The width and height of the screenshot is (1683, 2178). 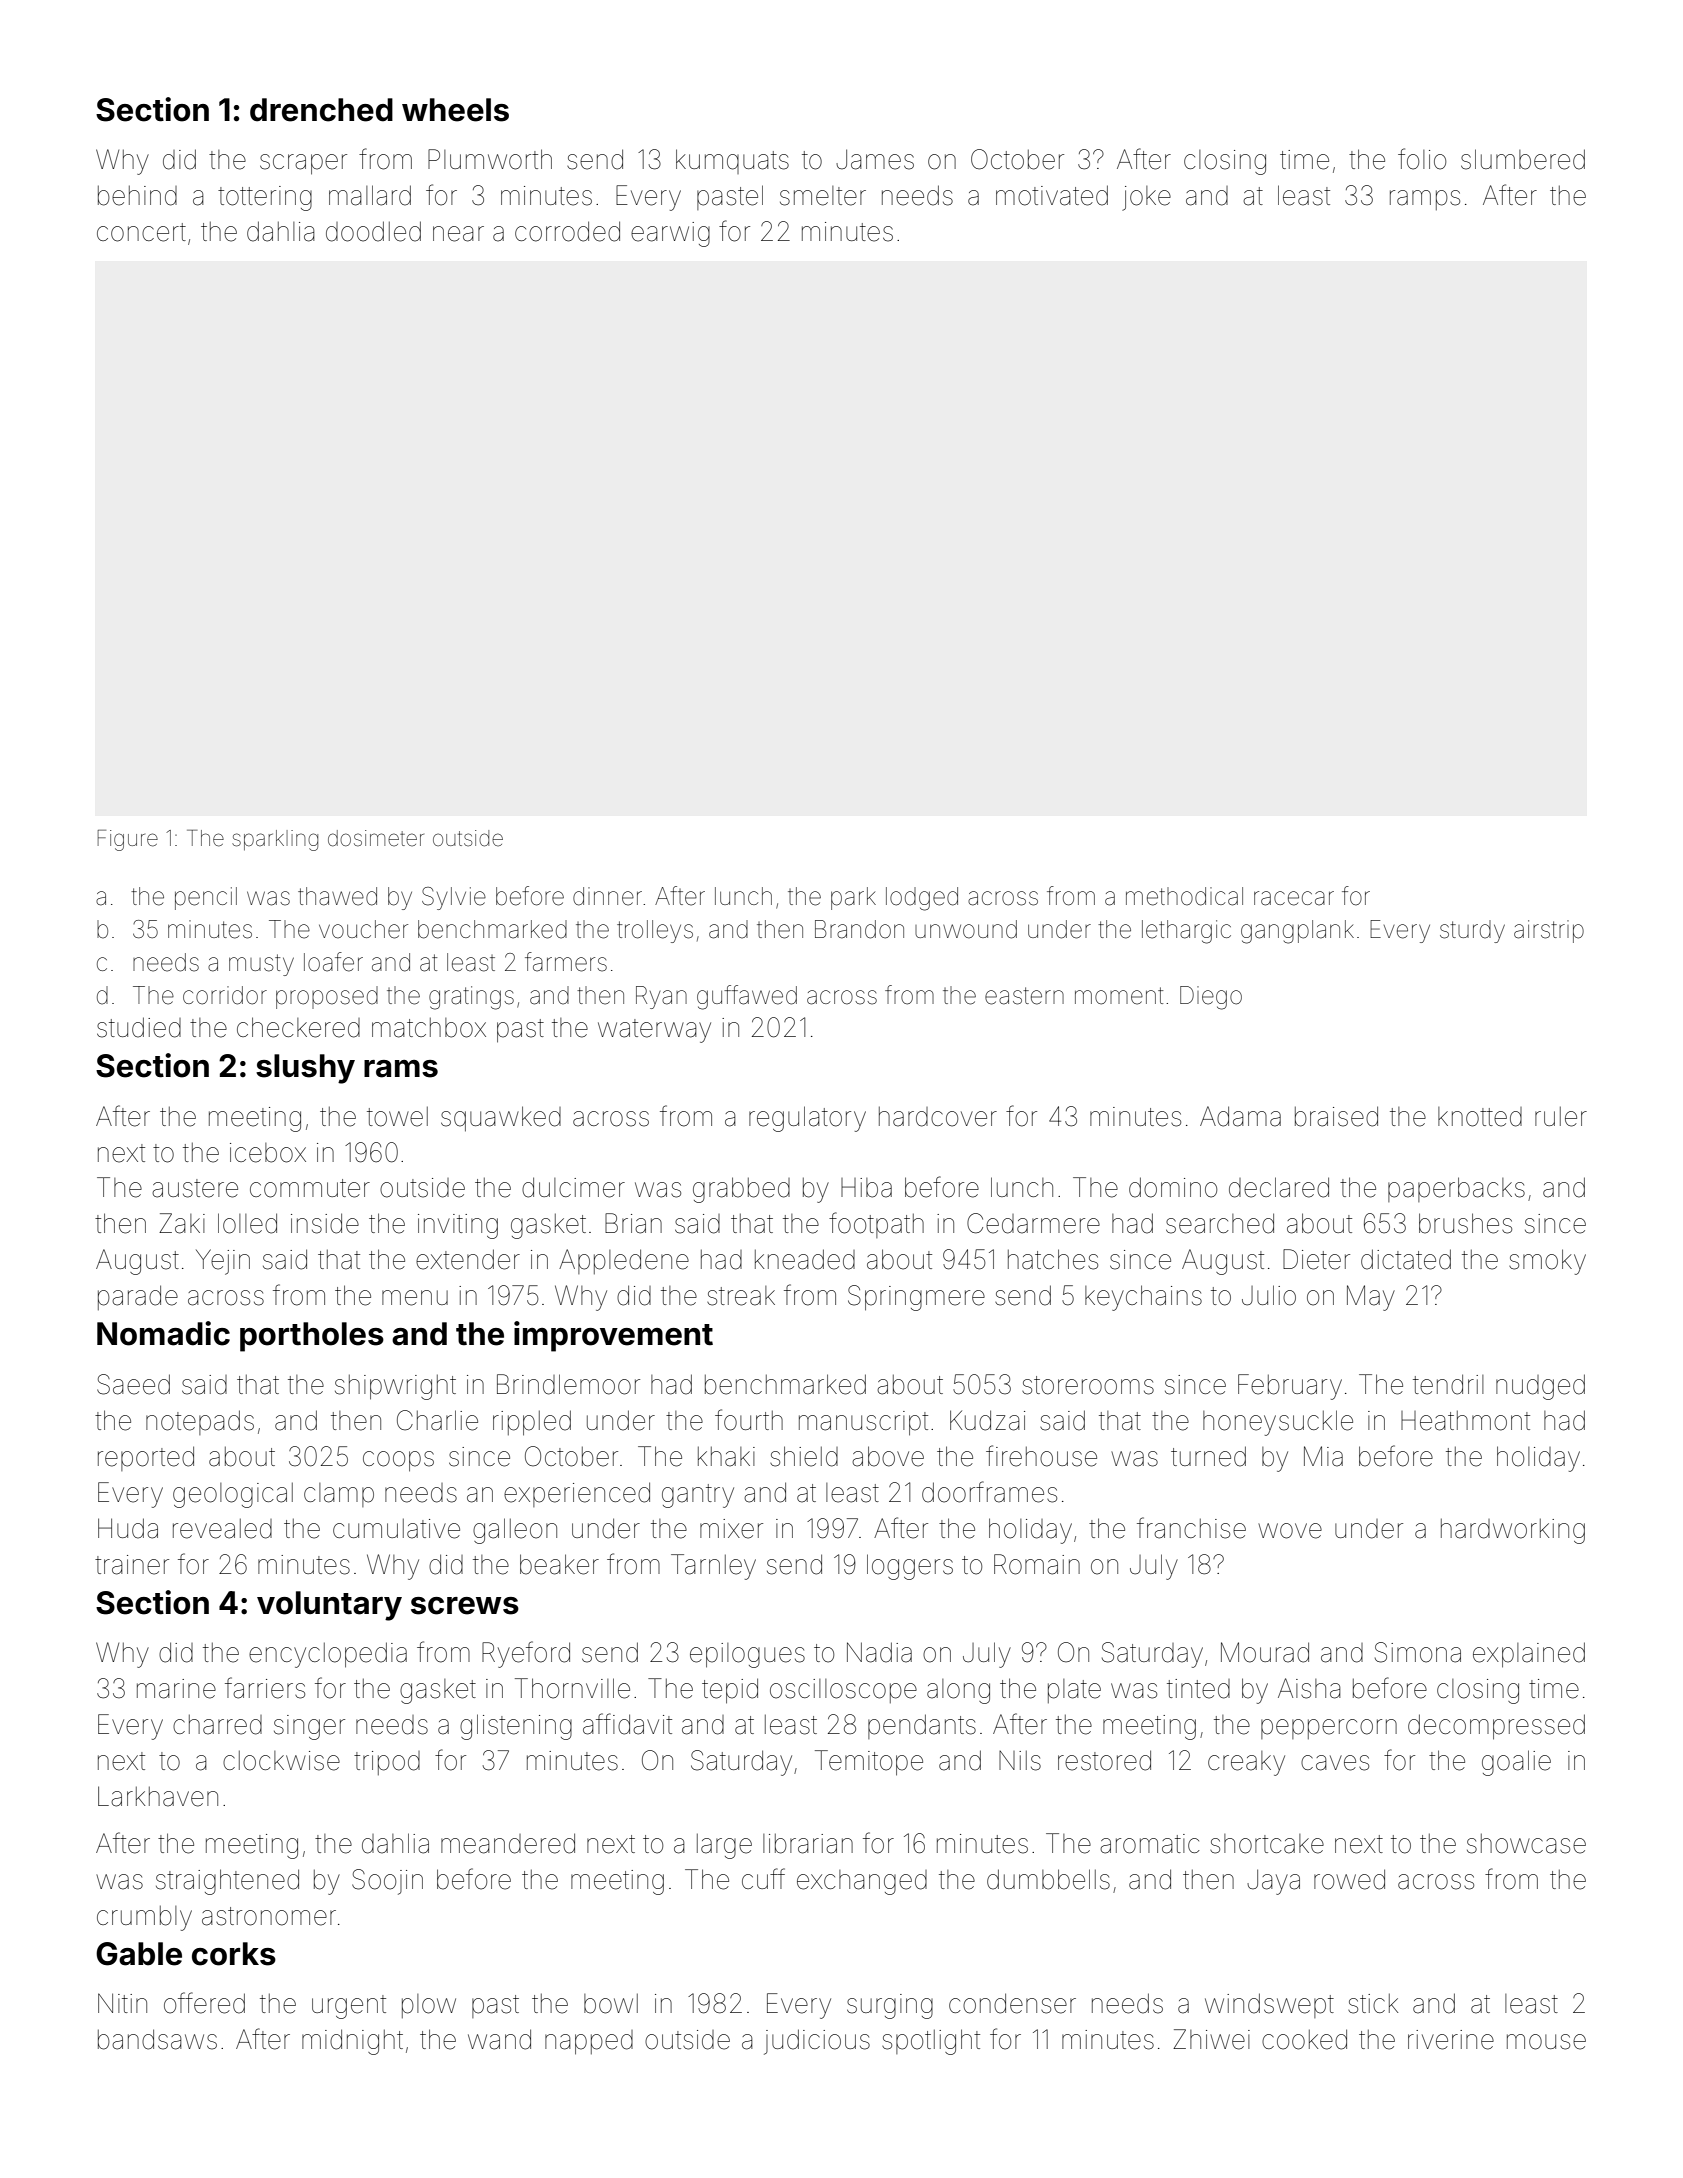 I want to click on concert, so click(x=141, y=232).
